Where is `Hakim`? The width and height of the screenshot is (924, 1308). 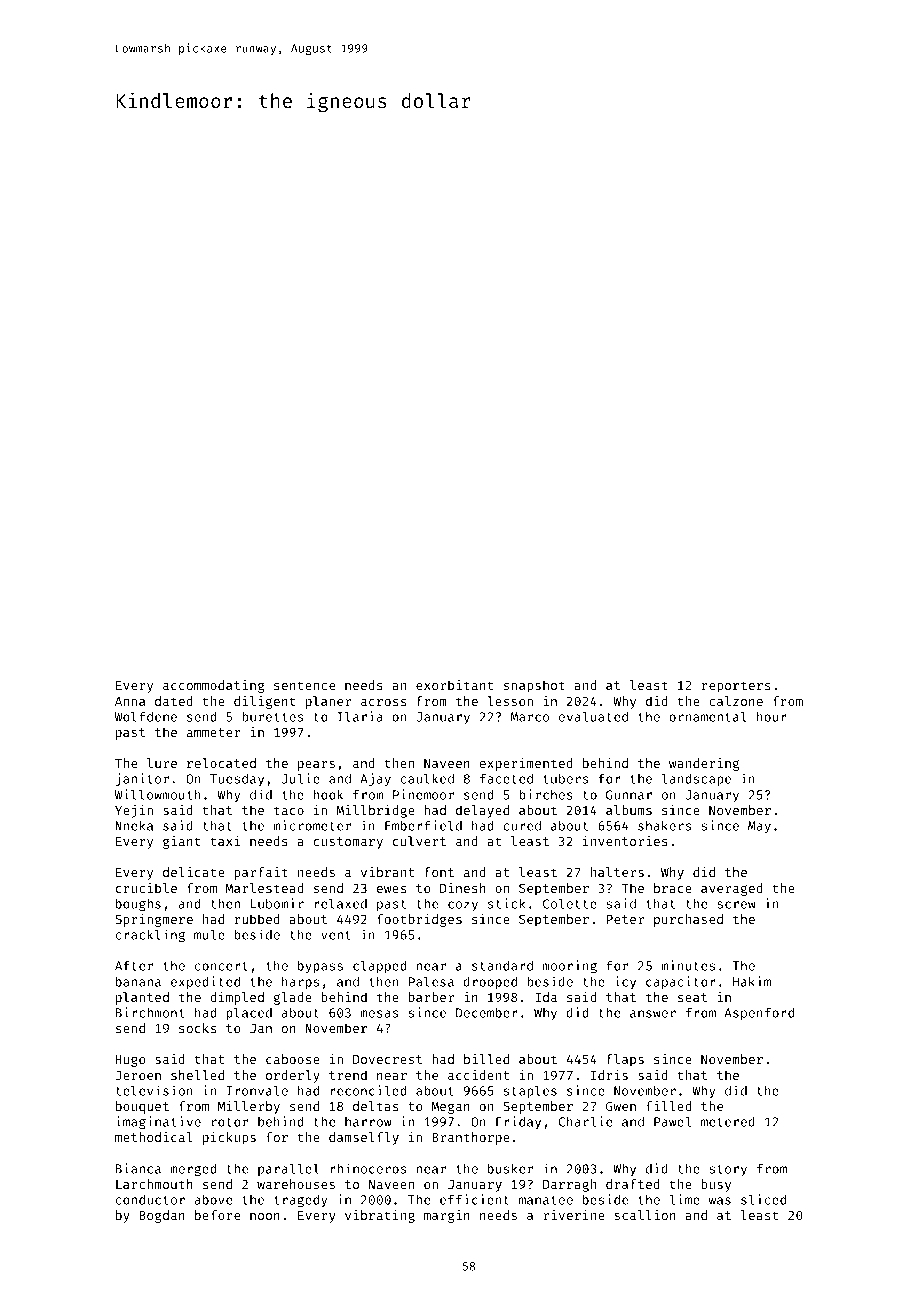
Hakim is located at coordinates (752, 981).
